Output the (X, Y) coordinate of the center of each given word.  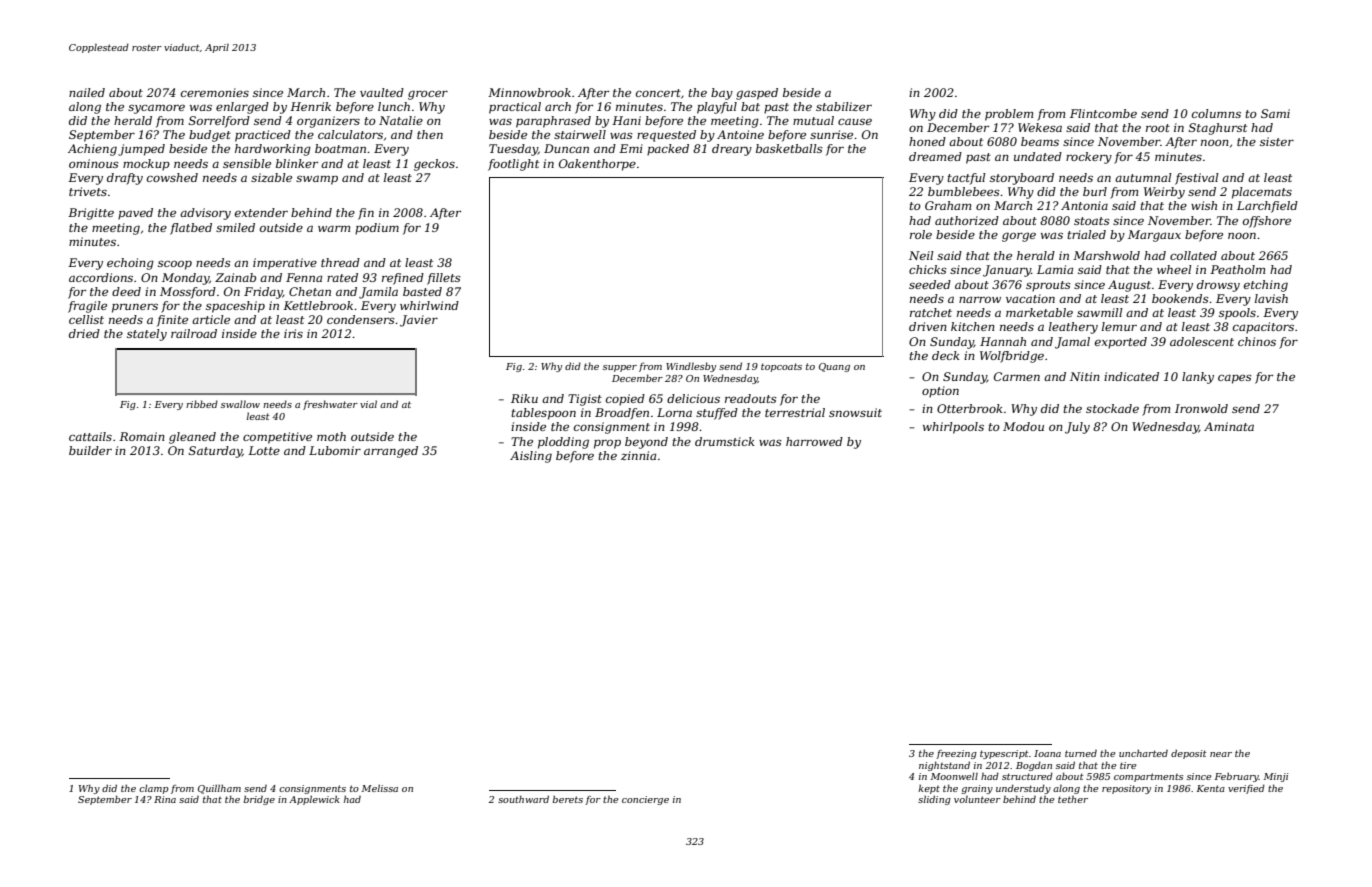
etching (1266, 286)
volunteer (977, 799)
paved (135, 214)
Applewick (314, 800)
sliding (934, 800)
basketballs (789, 148)
